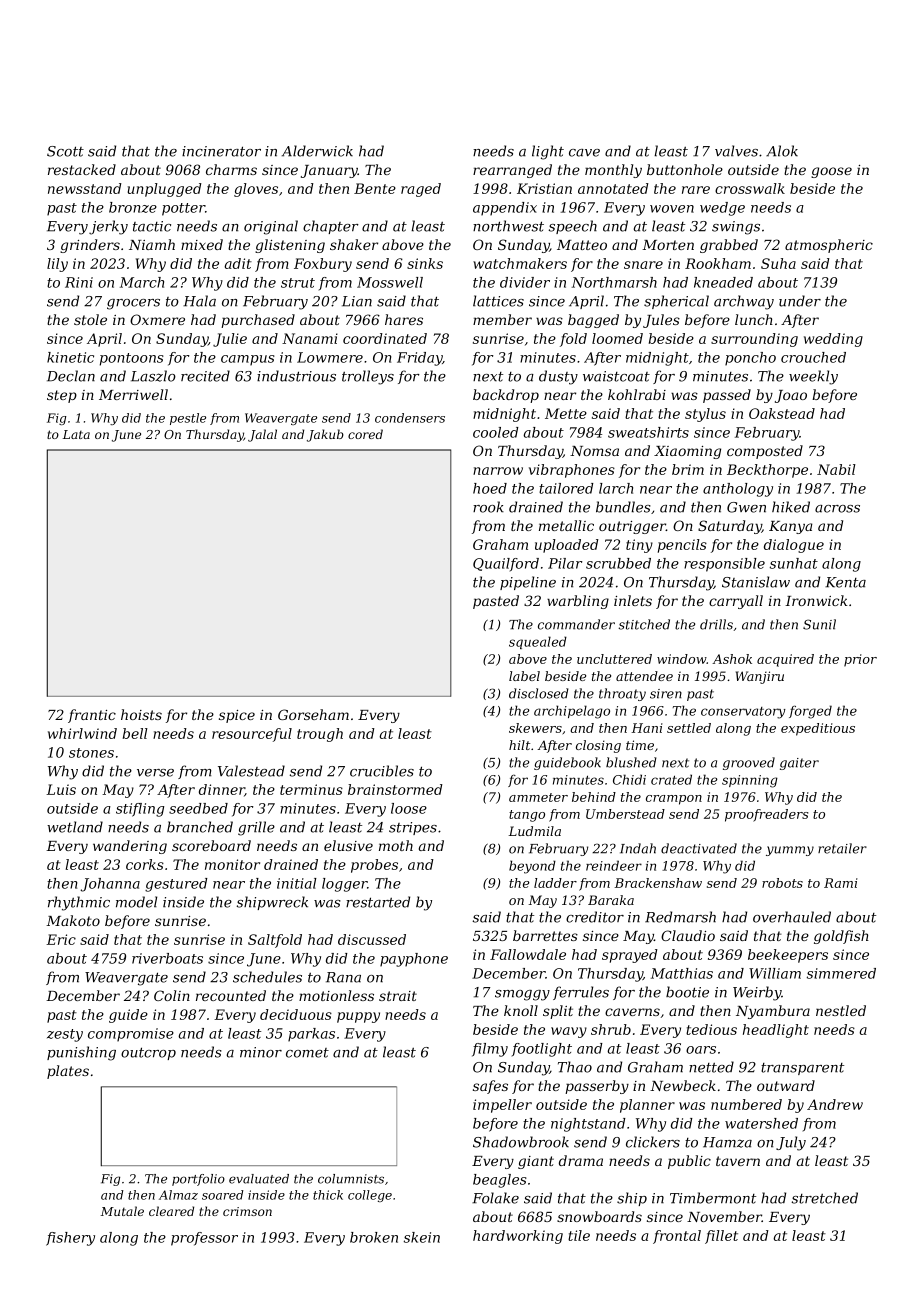  Describe the element at coordinates (204, 1239) in the document. I see `professor` at that location.
